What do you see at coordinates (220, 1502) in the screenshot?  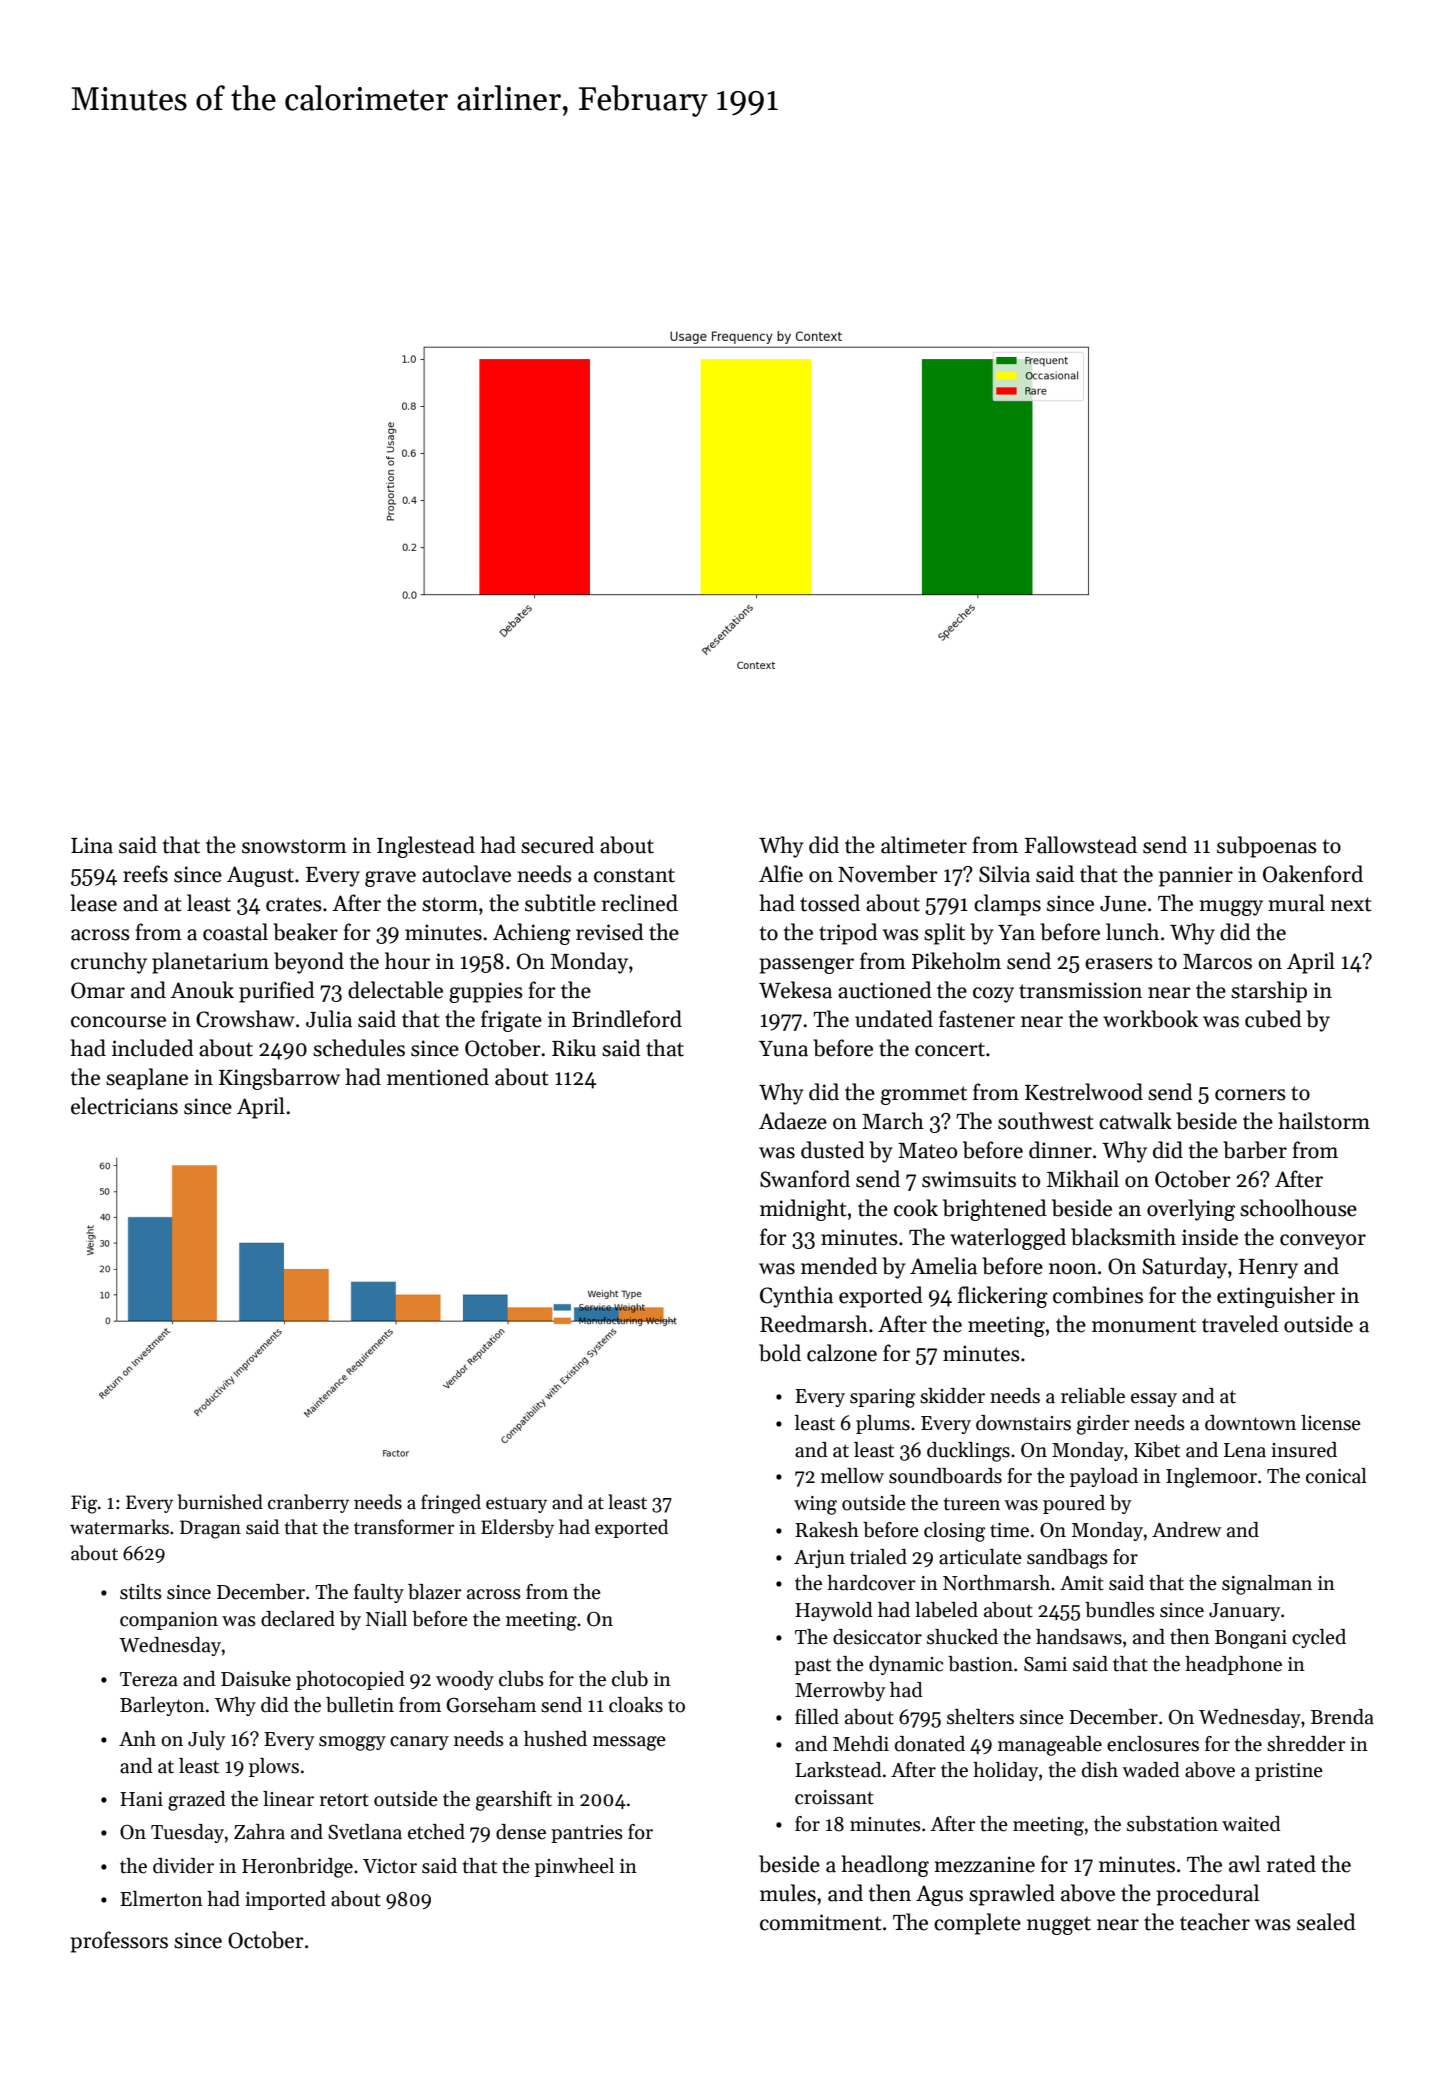 I see `burnished` at bounding box center [220, 1502].
